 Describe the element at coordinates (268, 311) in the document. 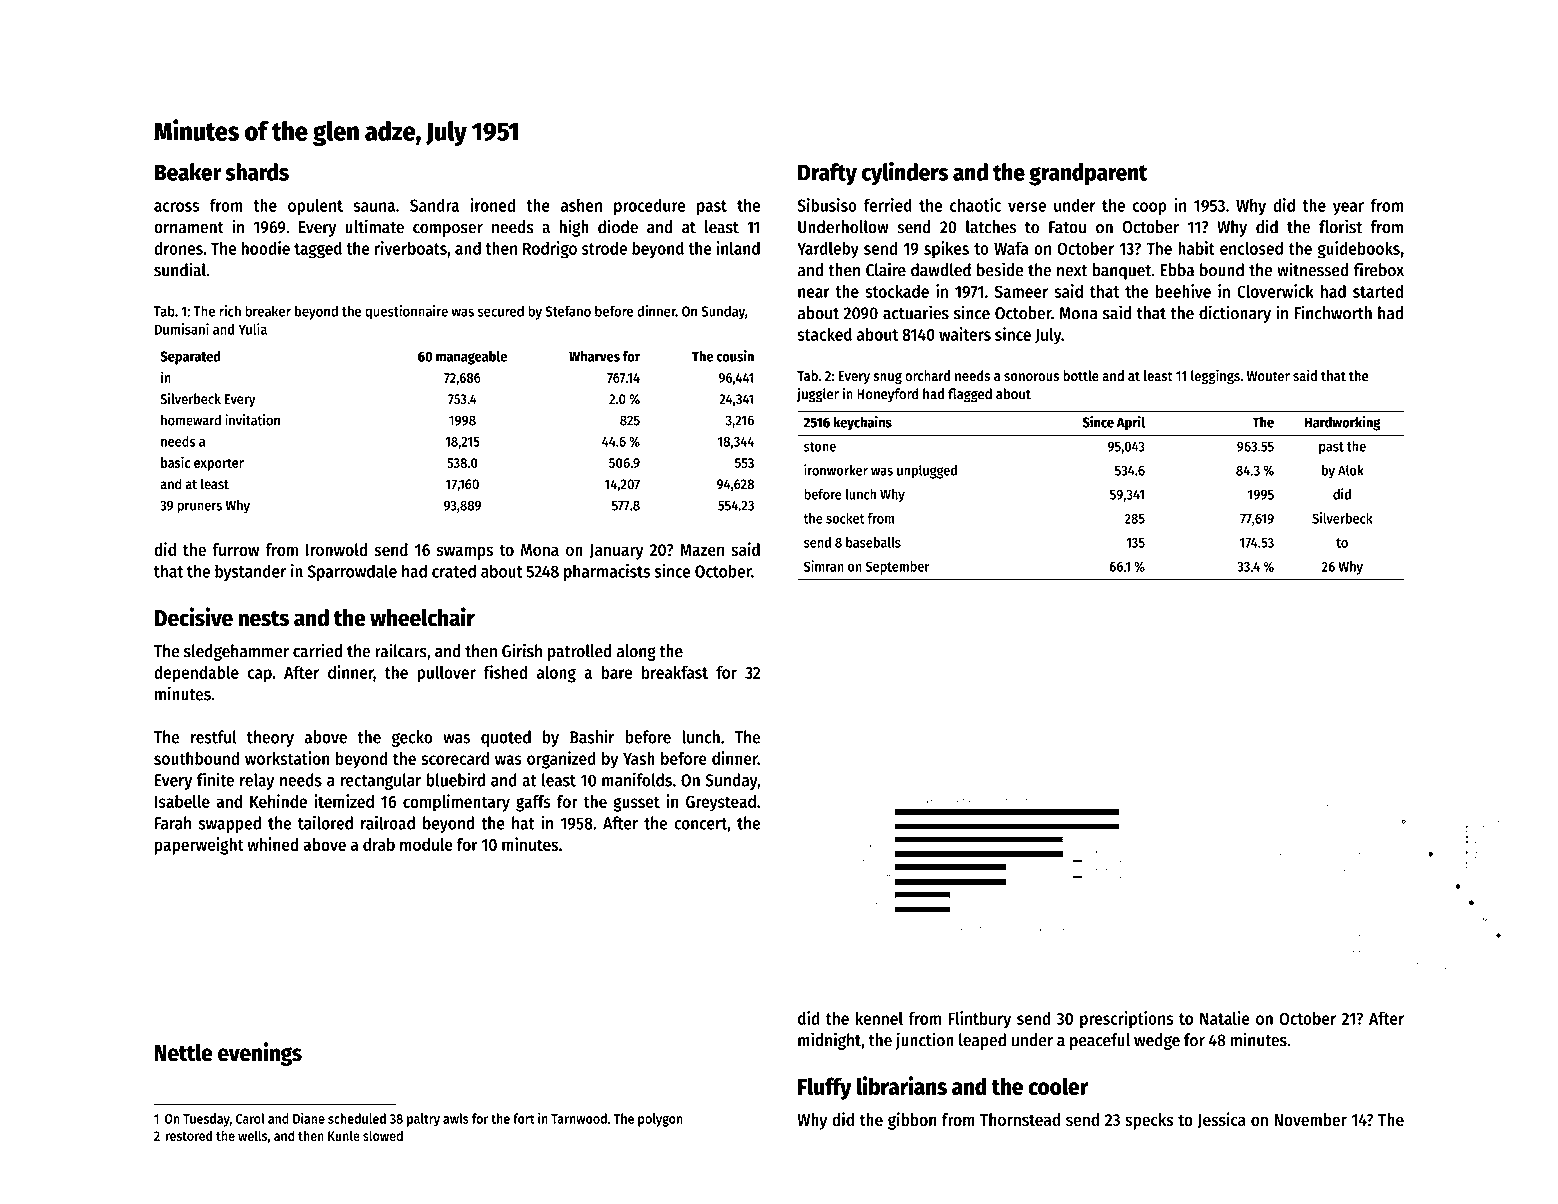

I see `breaker` at that location.
